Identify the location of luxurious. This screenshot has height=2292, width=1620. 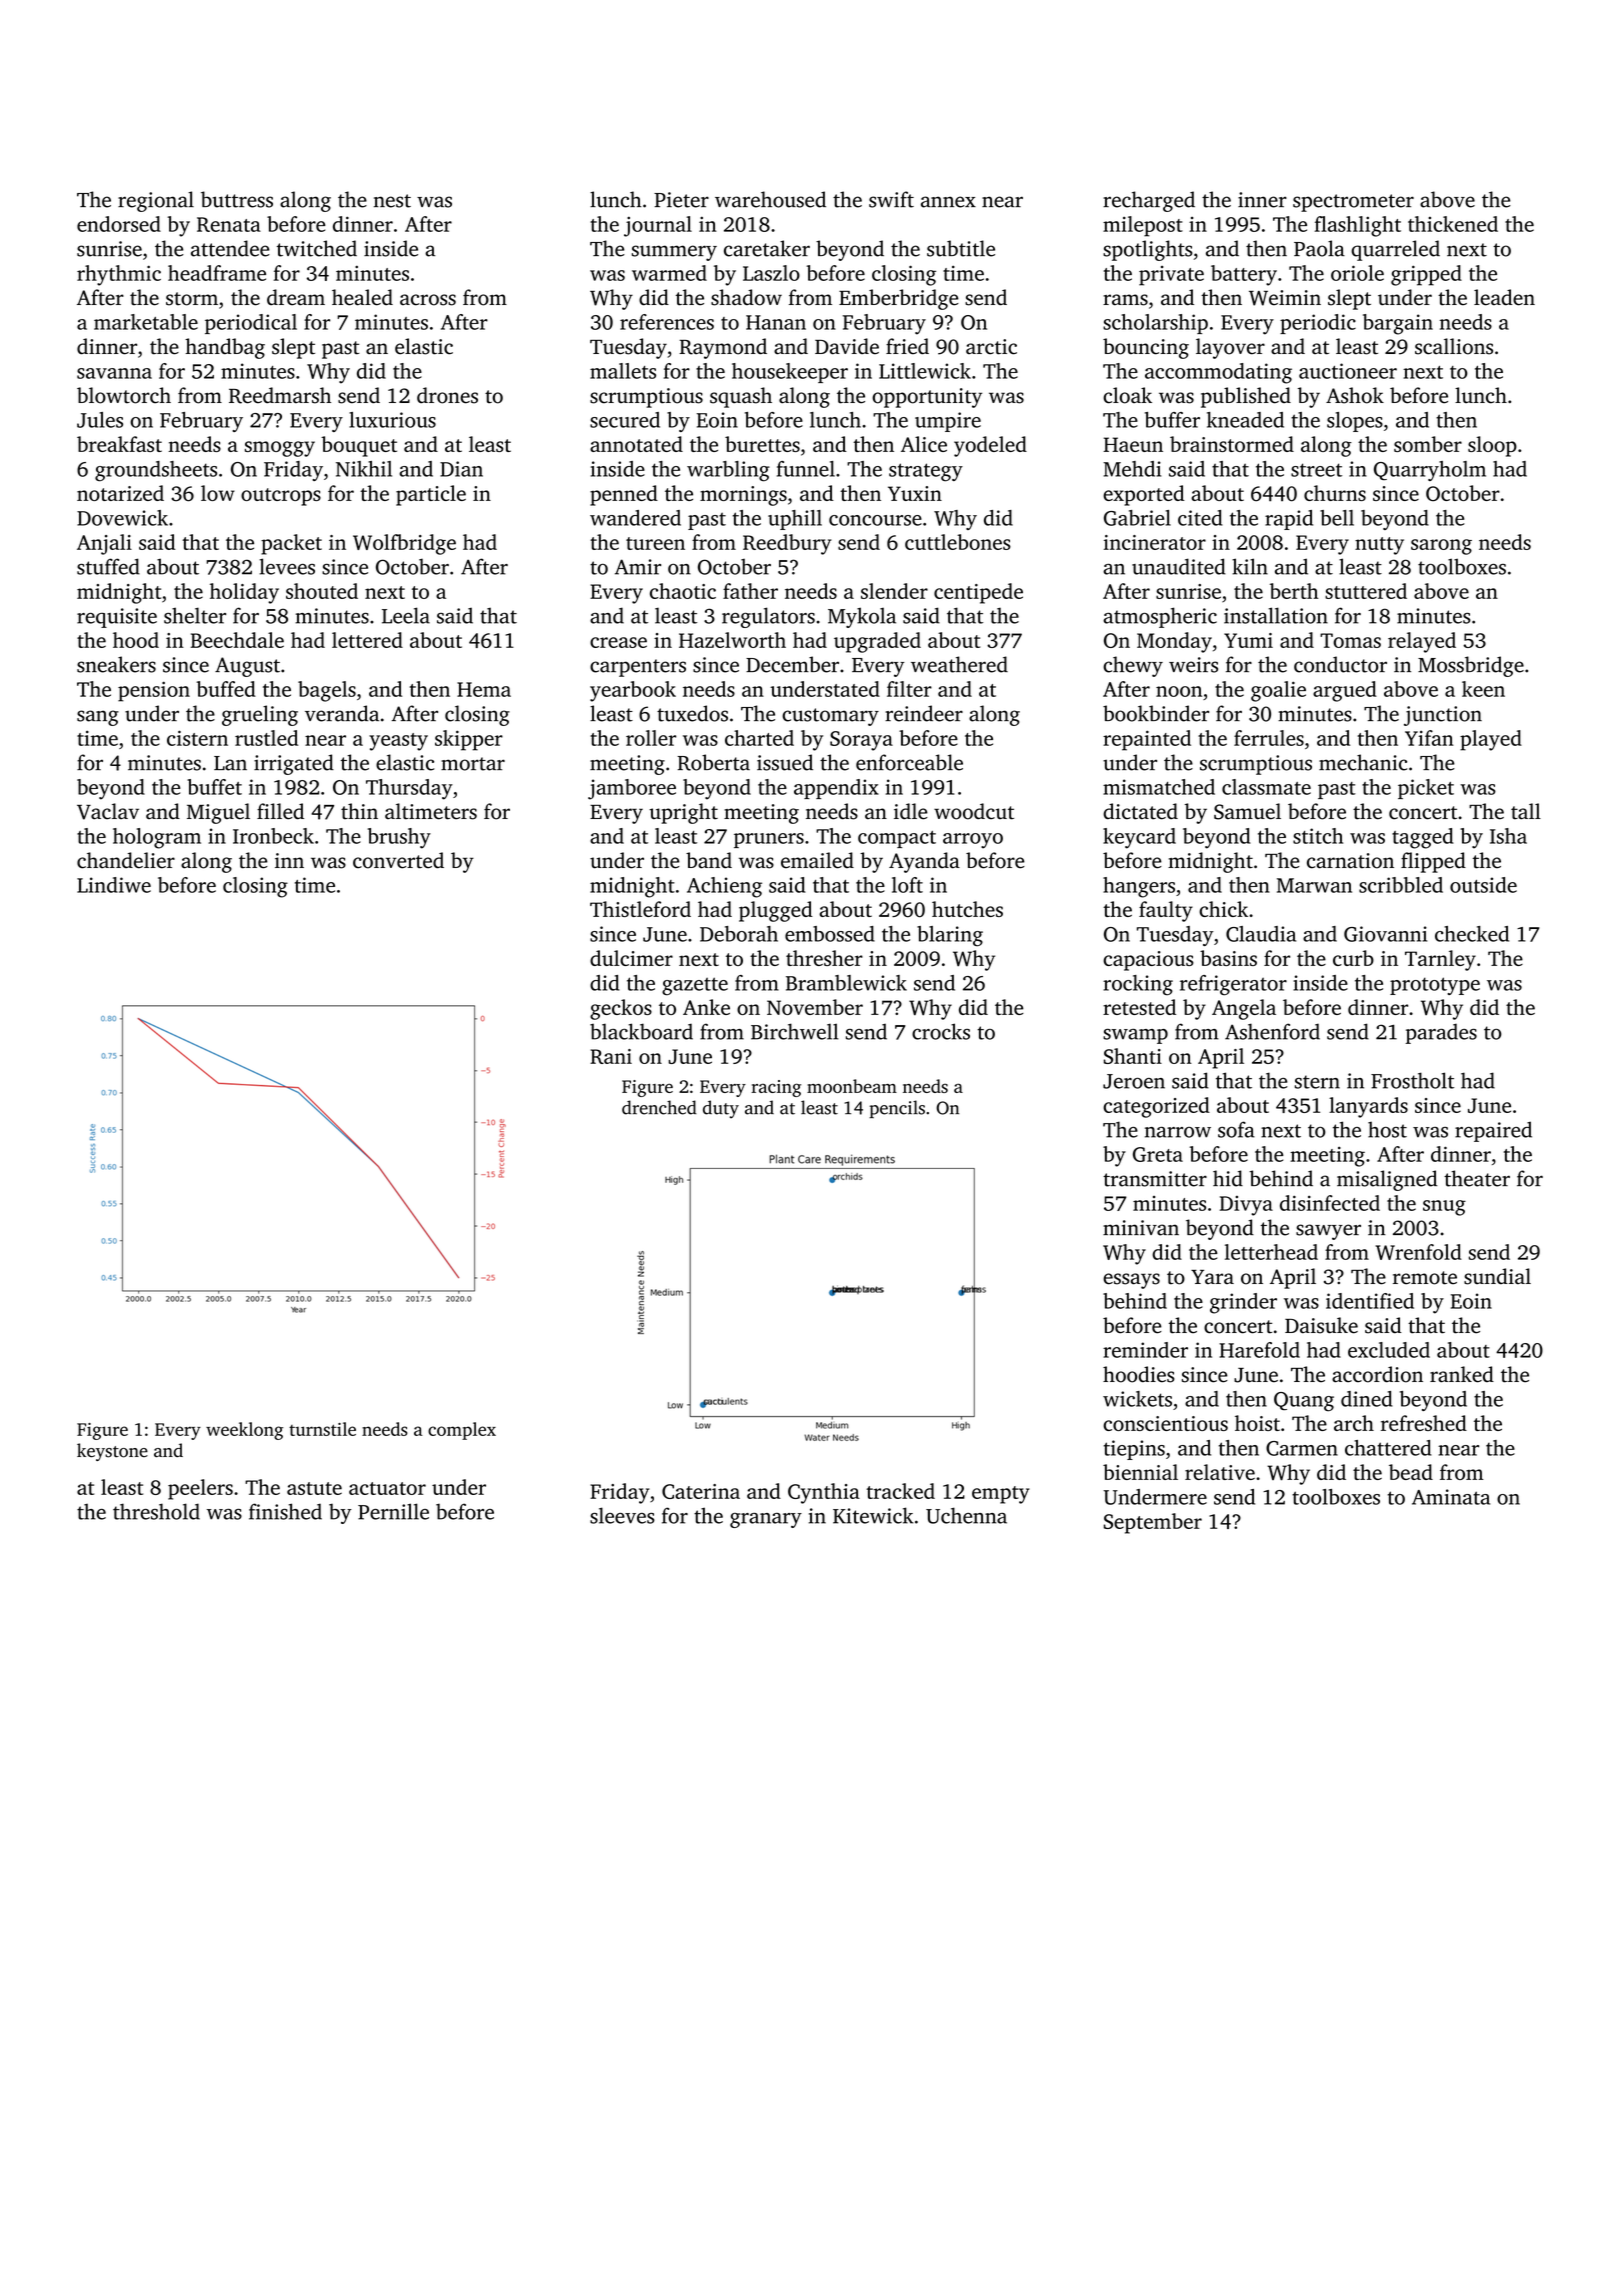
(392, 420).
